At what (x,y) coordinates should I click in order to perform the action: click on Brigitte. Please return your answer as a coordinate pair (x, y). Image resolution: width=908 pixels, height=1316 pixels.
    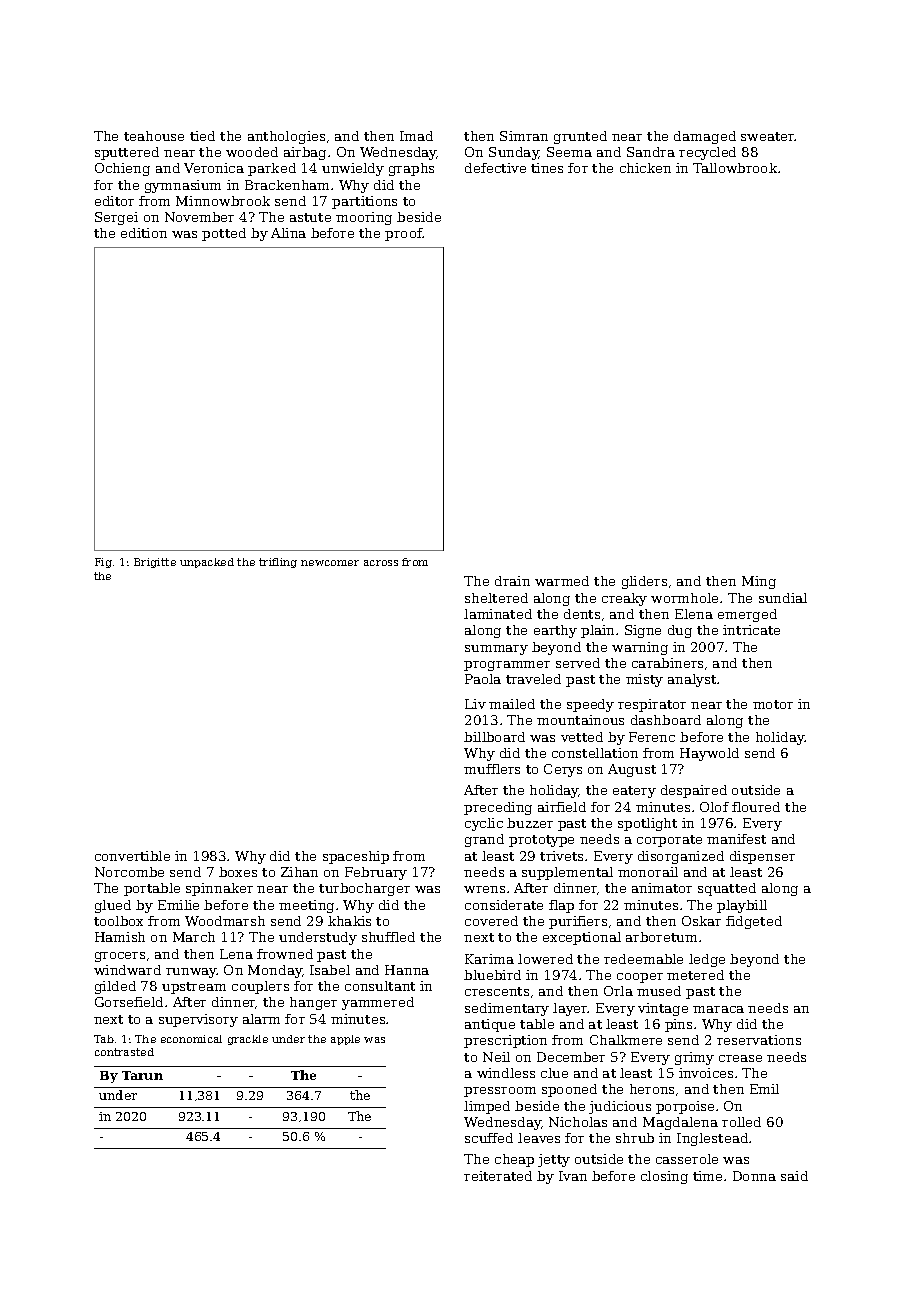
    Looking at the image, I should click on (155, 563).
